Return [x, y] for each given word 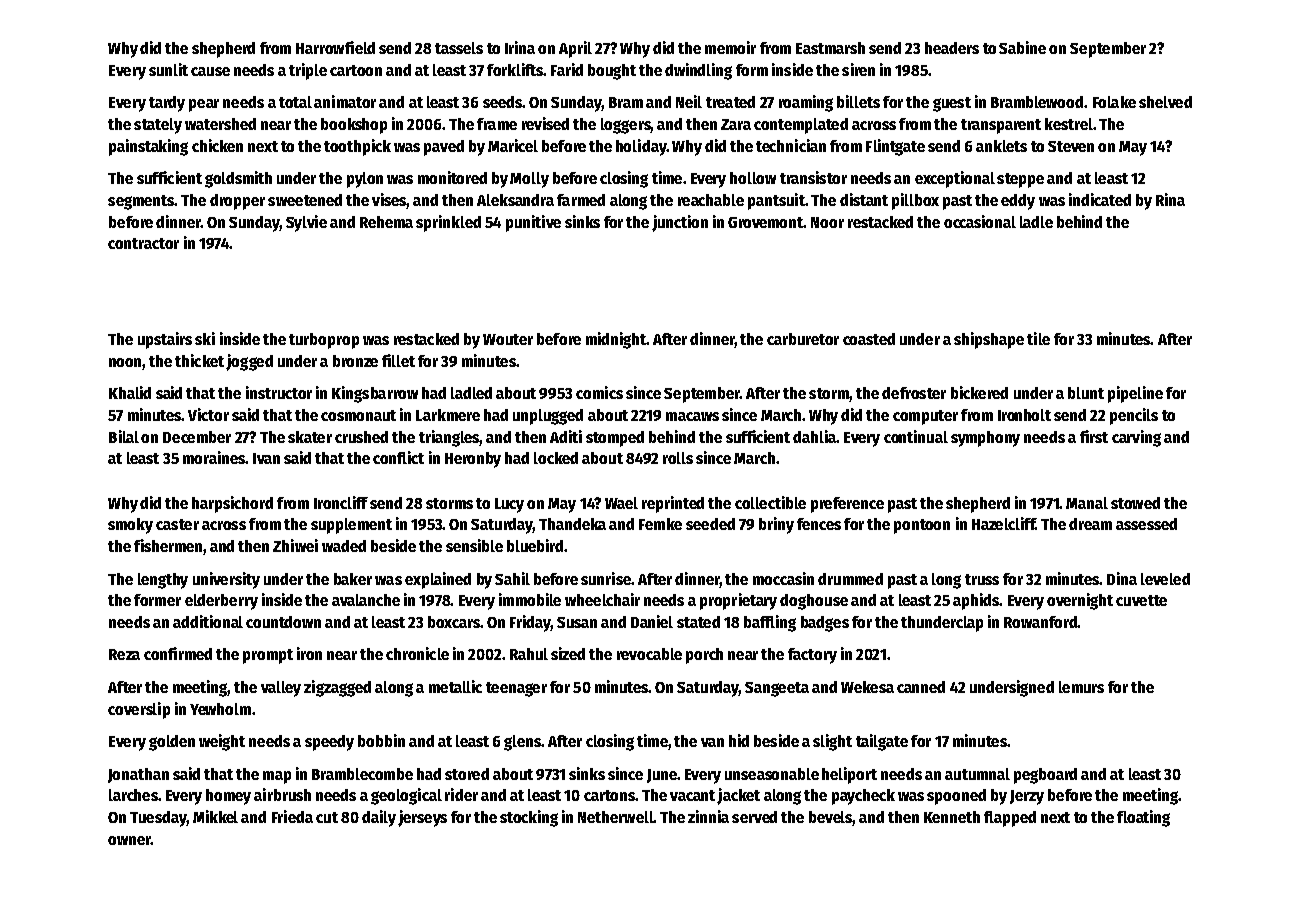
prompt [268, 656]
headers [952, 48]
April [575, 49]
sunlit [168, 69]
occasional [980, 221]
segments [141, 202]
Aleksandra [515, 200]
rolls [678, 458]
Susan [577, 622]
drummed [850, 579]
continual [916, 436]
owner [129, 840]
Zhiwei [295, 545]
